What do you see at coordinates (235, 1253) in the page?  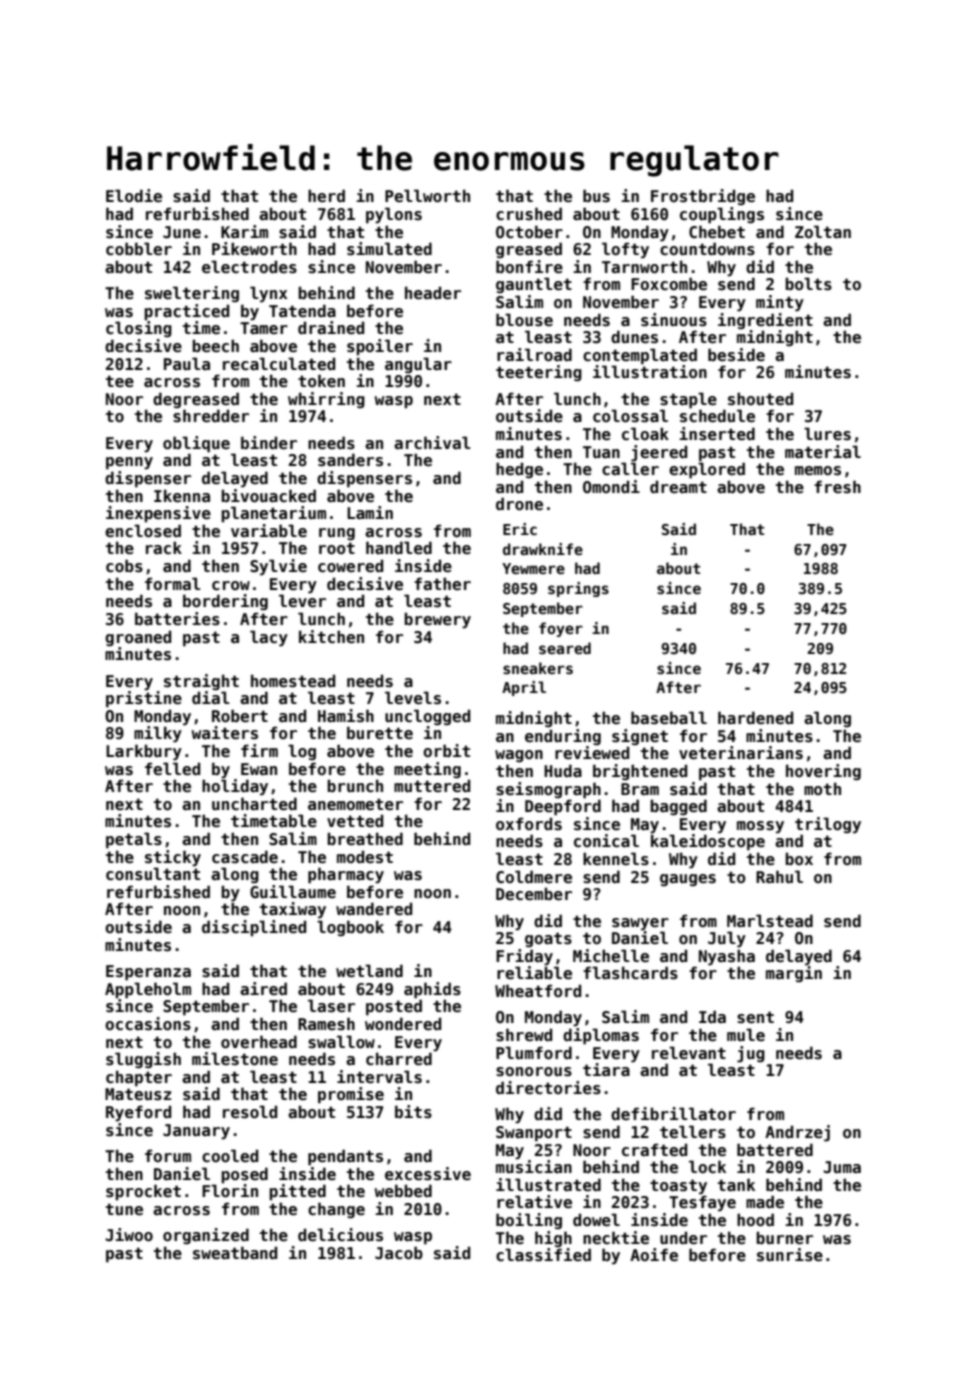 I see `sweatband` at bounding box center [235, 1253].
